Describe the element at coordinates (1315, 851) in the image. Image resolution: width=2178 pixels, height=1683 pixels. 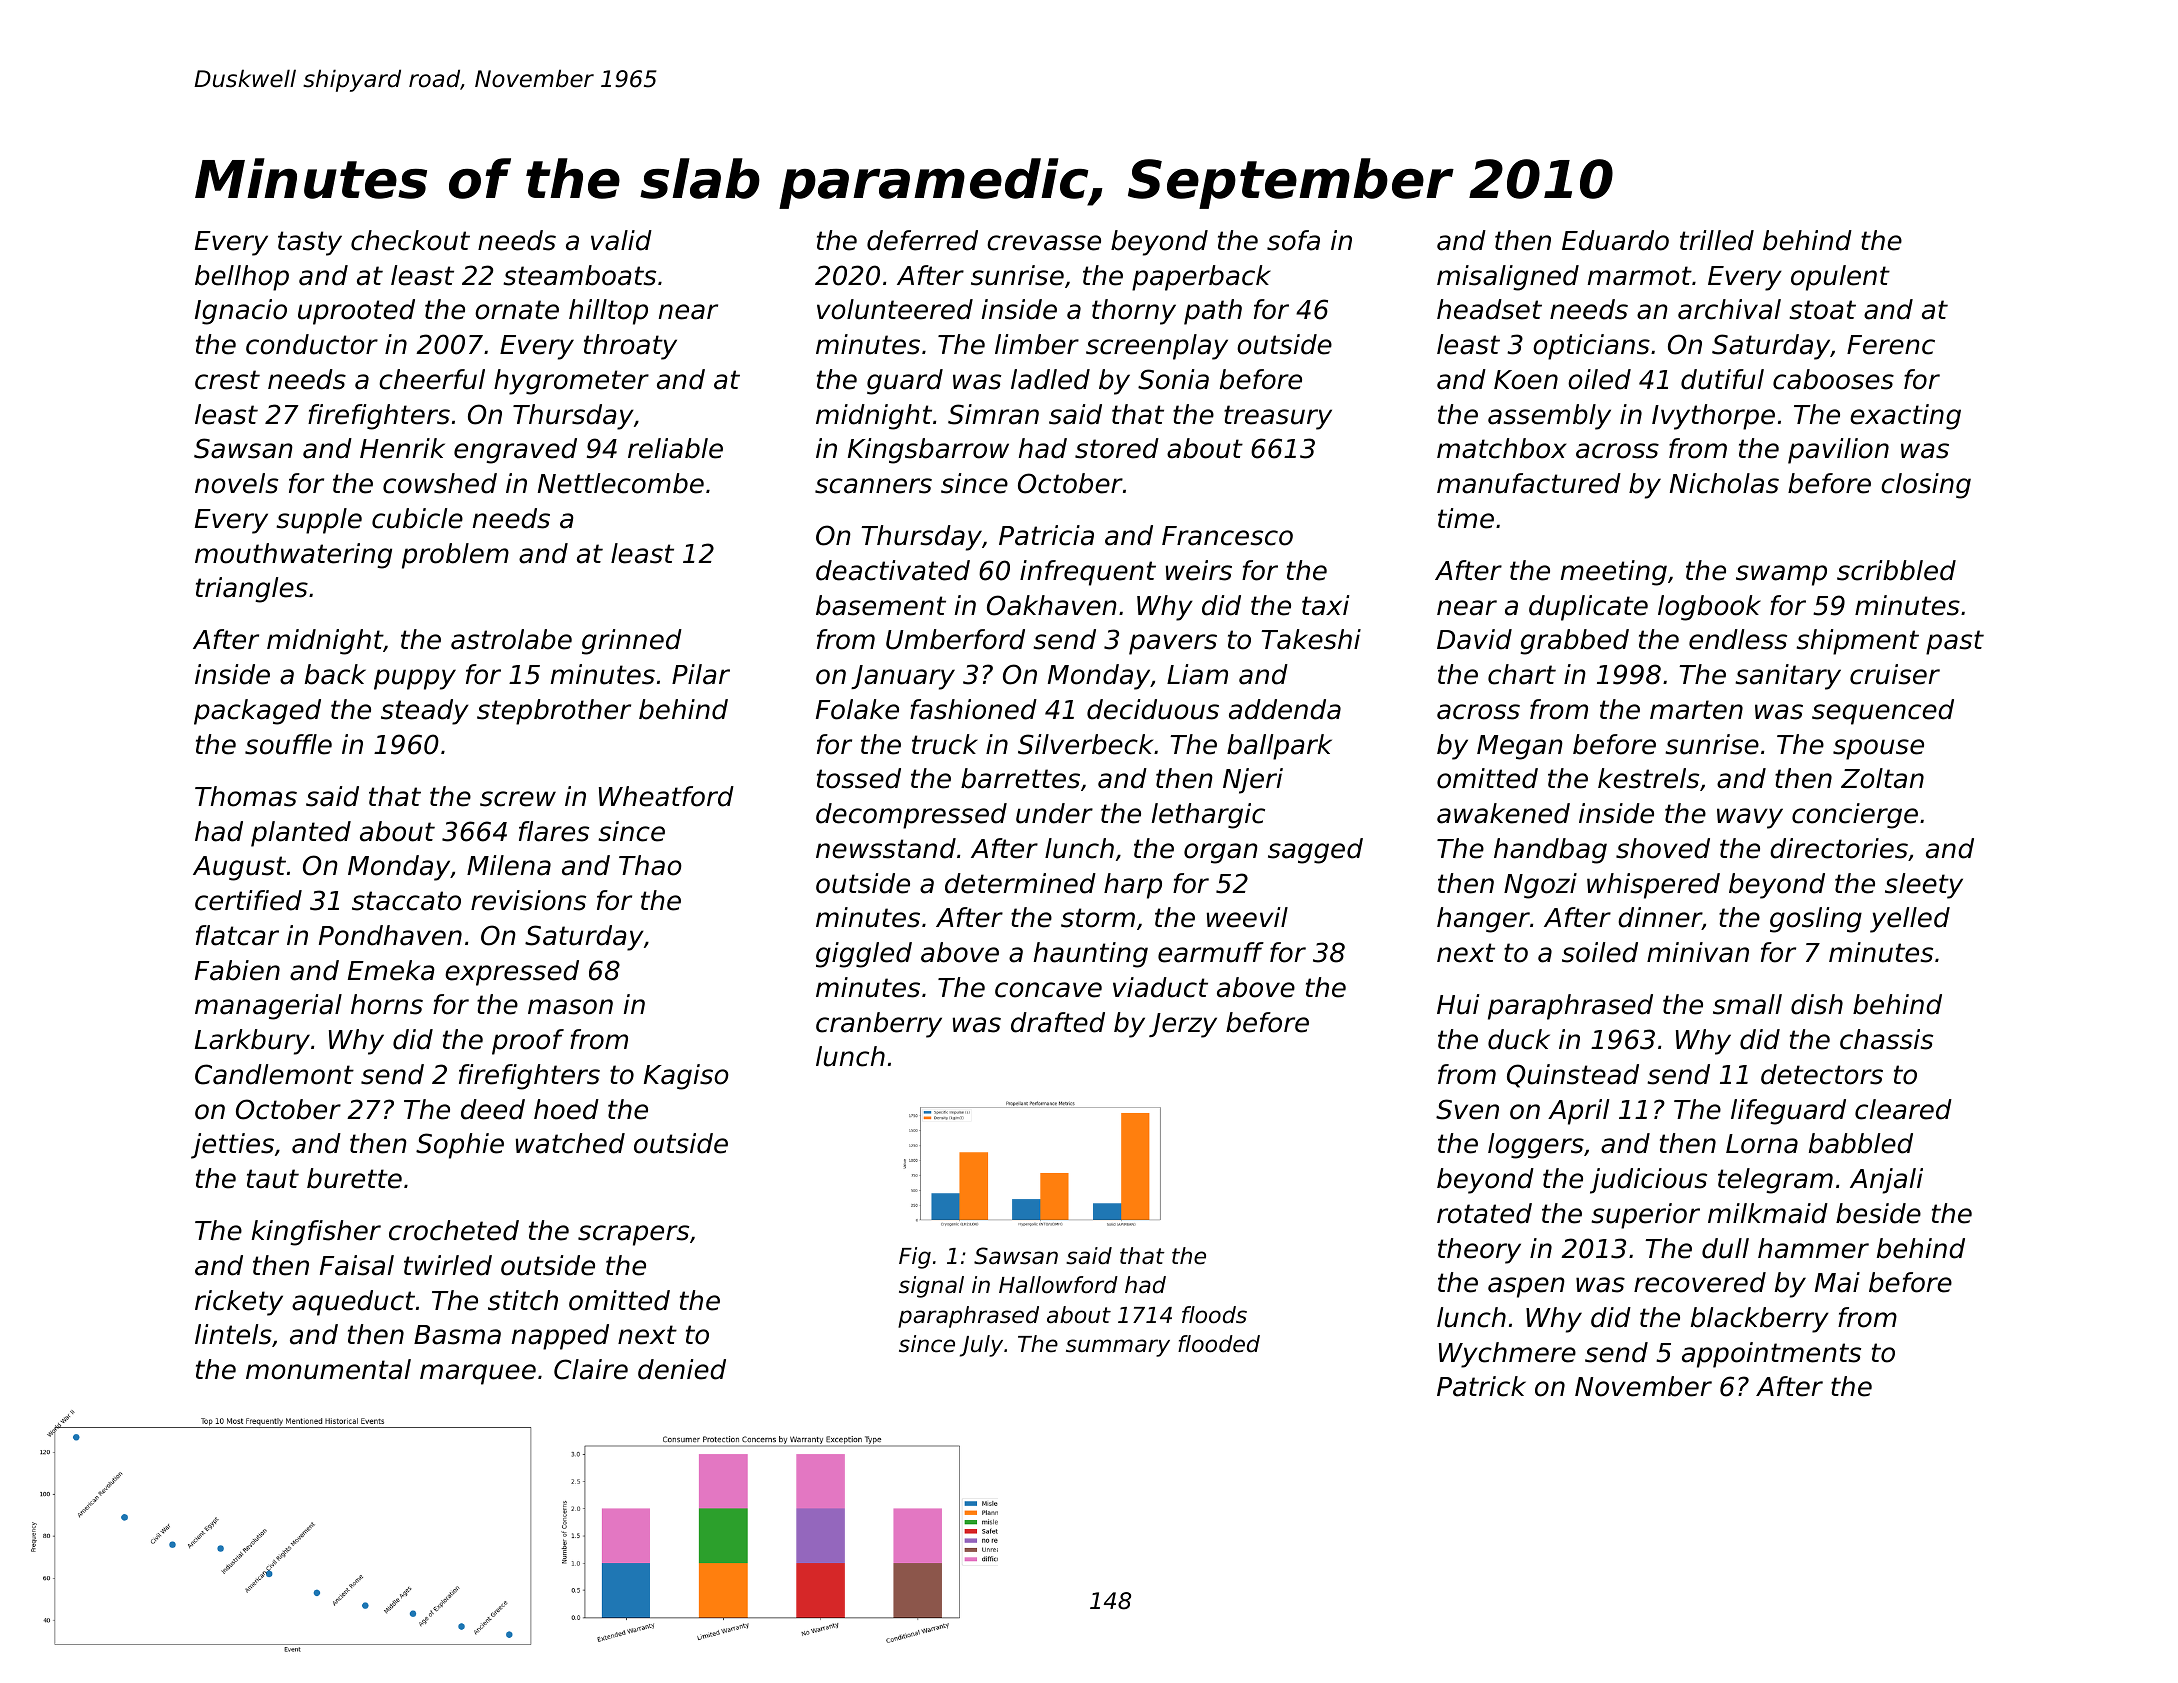
I see `sagged` at that location.
